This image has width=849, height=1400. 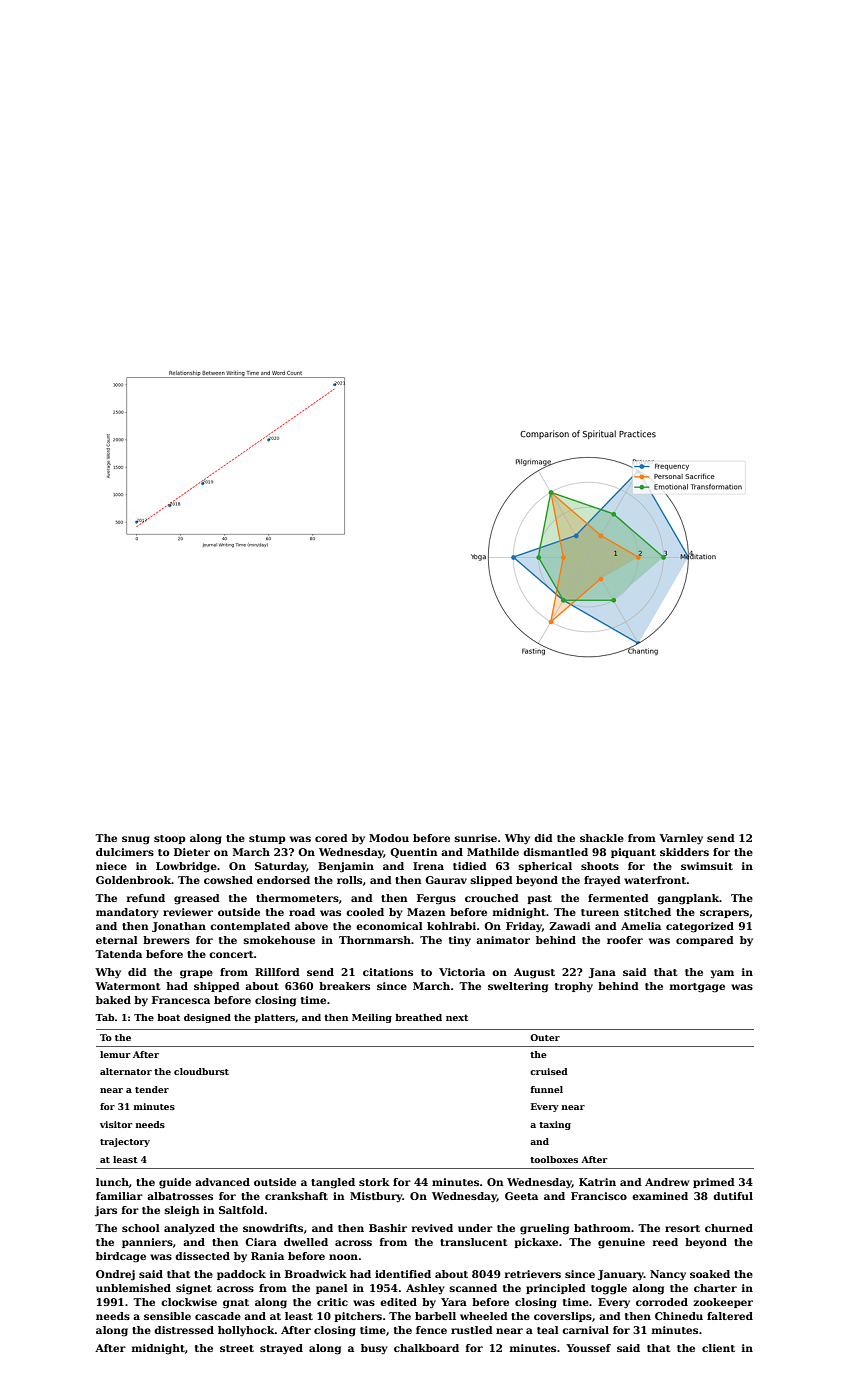 I want to click on strayed, so click(x=281, y=1349).
